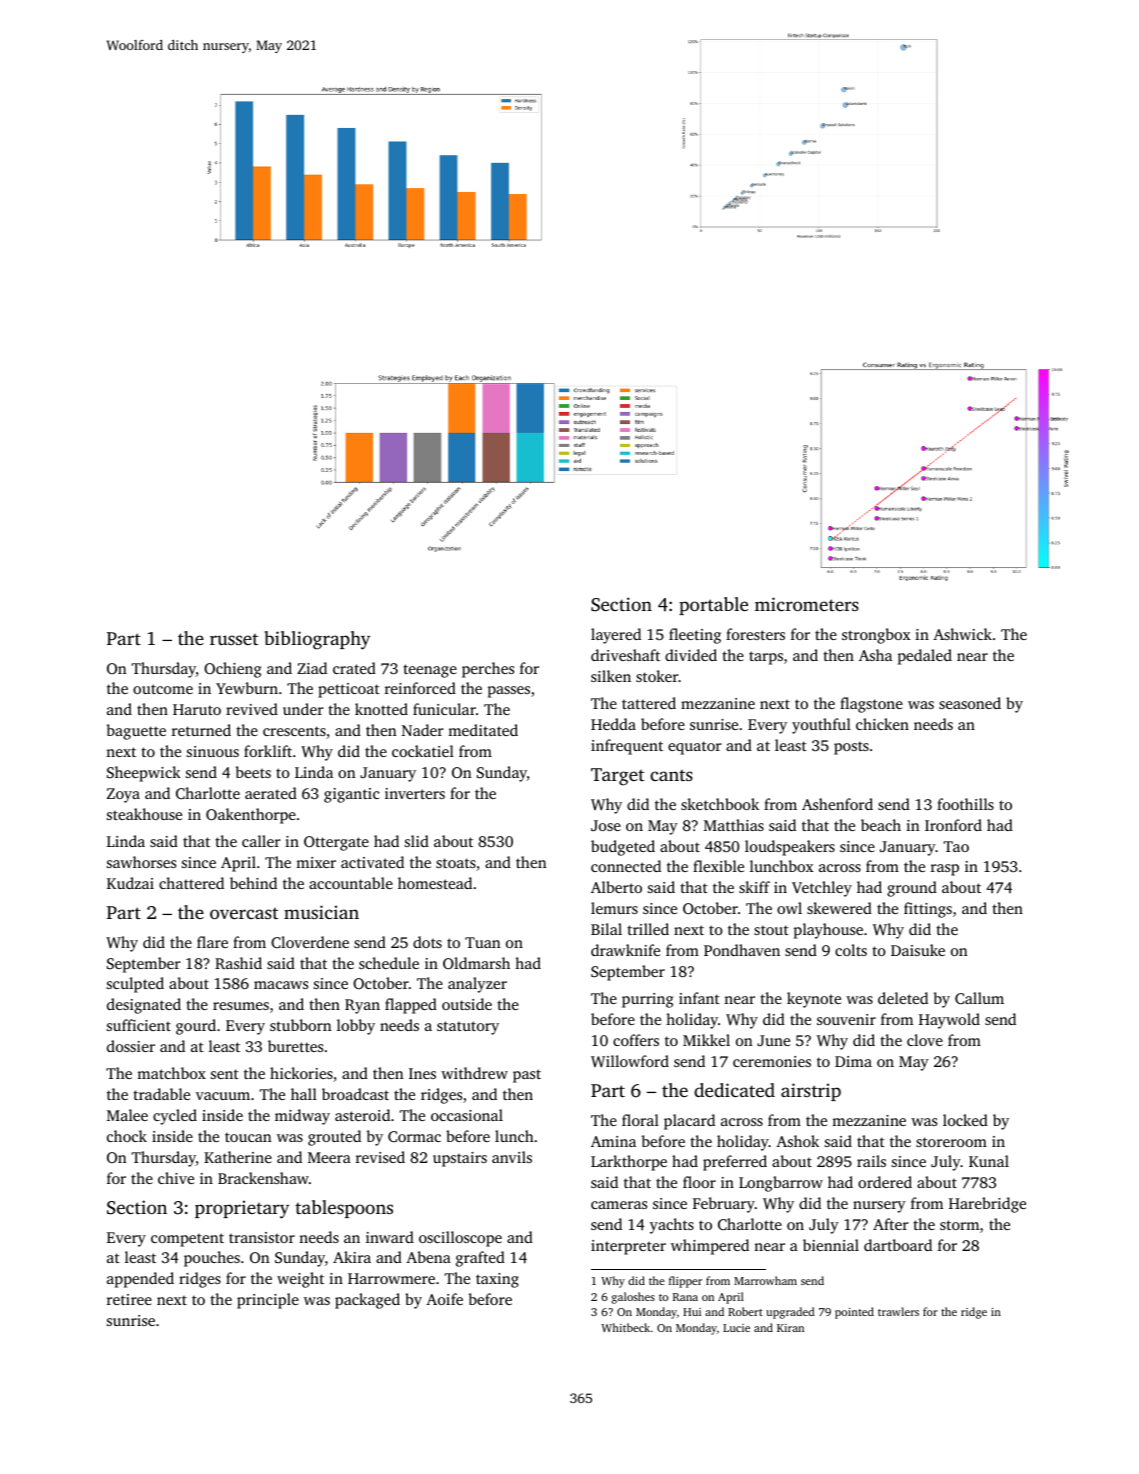 Image resolution: width=1139 pixels, height=1474 pixels. What do you see at coordinates (636, 1040) in the screenshot?
I see `coffers` at bounding box center [636, 1040].
